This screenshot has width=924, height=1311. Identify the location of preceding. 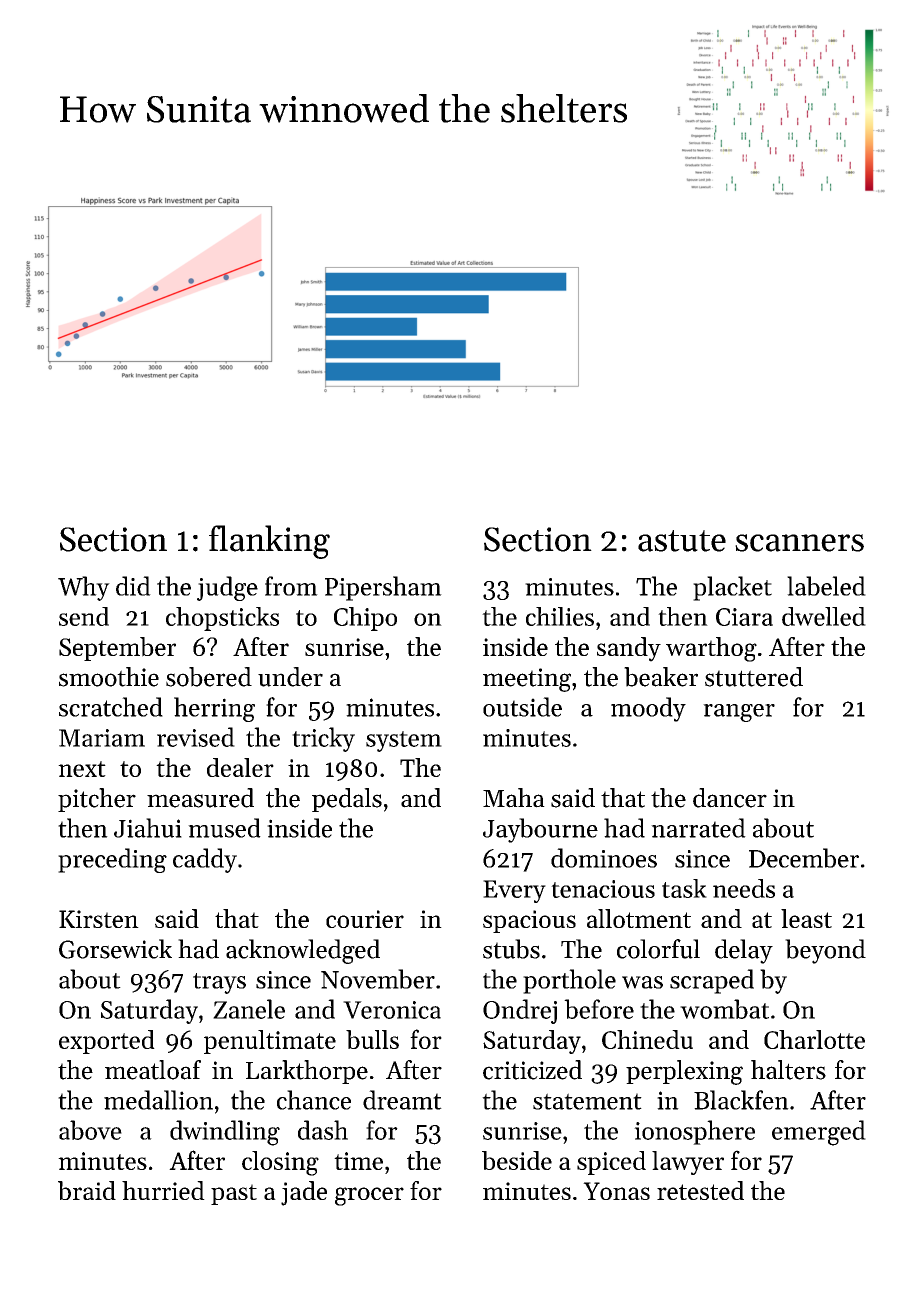
(112, 860).
